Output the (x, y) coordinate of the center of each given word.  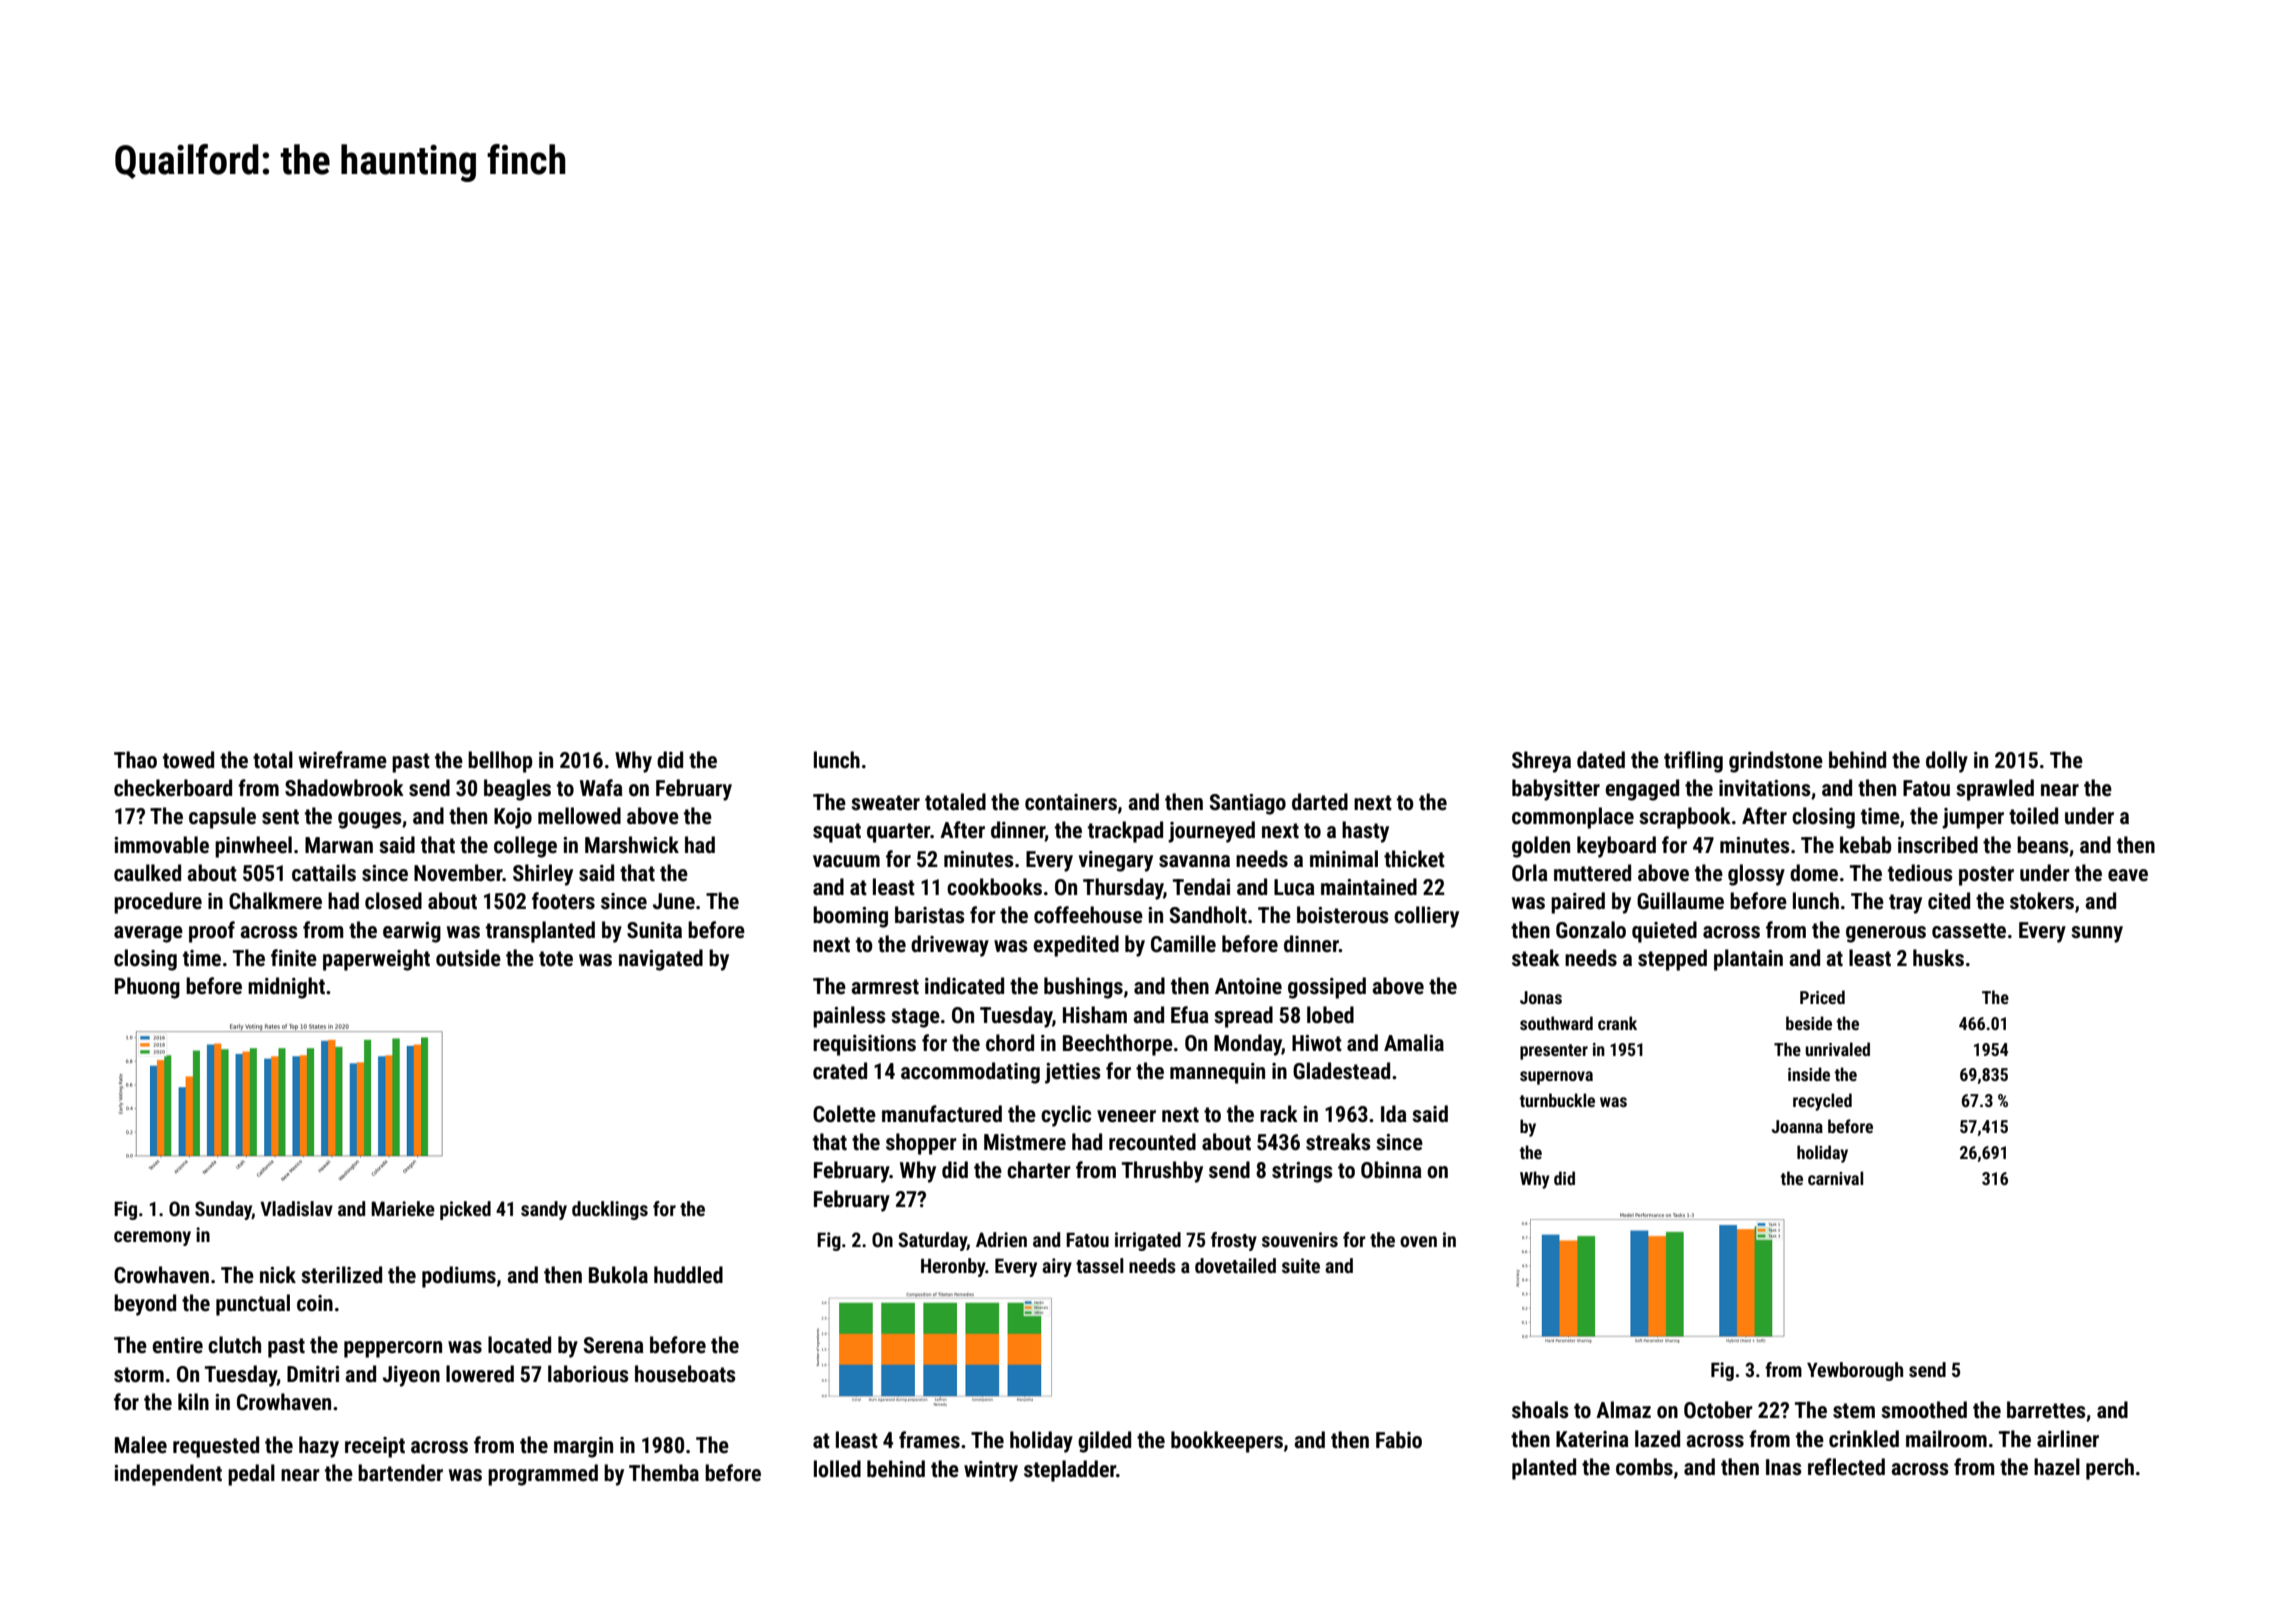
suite (1301, 1265)
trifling (1693, 762)
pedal (251, 1475)
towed (188, 760)
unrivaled (1837, 1049)
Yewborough (1855, 1371)
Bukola (618, 1274)
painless (849, 1017)
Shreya (1541, 762)
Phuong (147, 988)
